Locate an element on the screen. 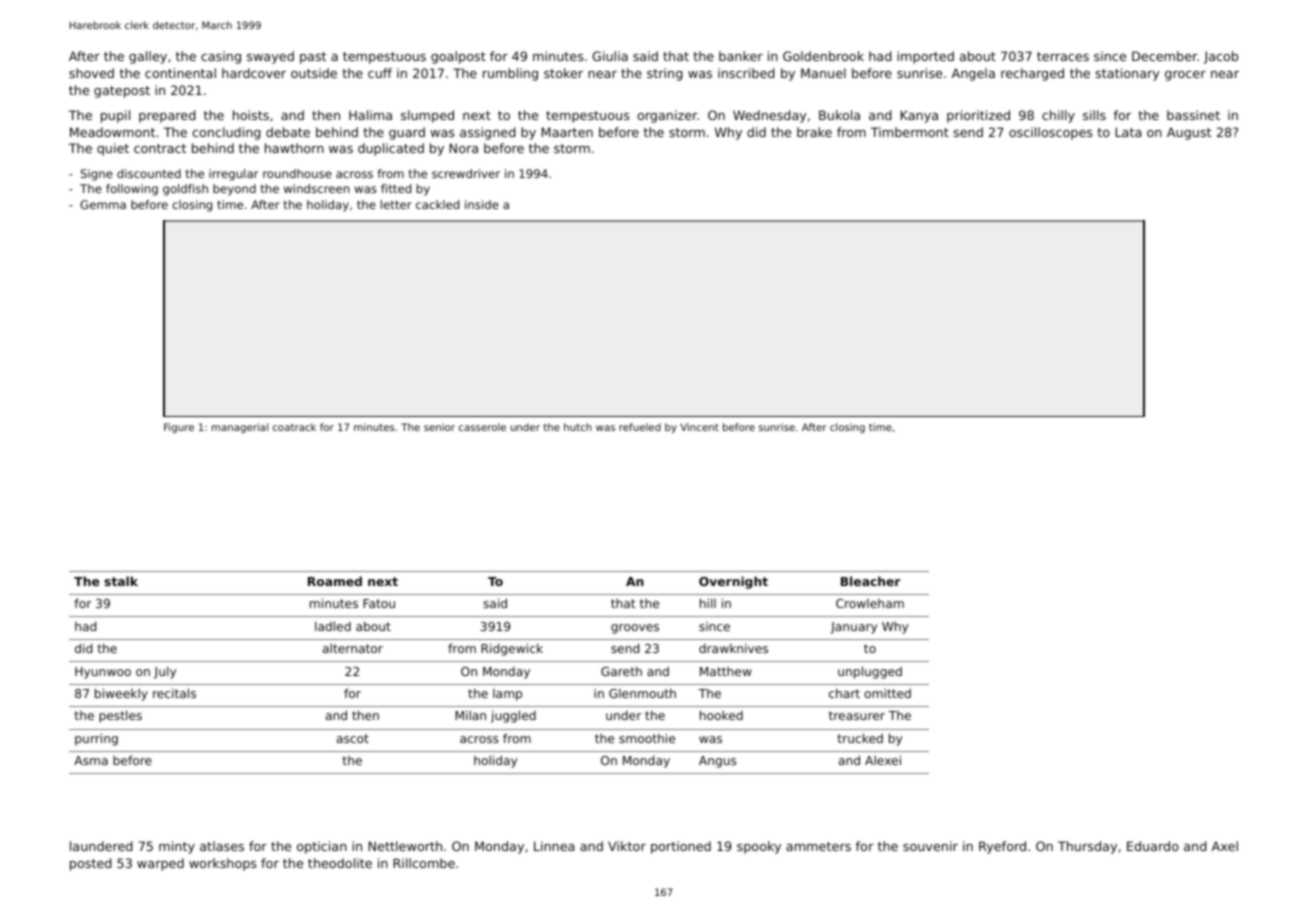  terraces is located at coordinates (1063, 56).
